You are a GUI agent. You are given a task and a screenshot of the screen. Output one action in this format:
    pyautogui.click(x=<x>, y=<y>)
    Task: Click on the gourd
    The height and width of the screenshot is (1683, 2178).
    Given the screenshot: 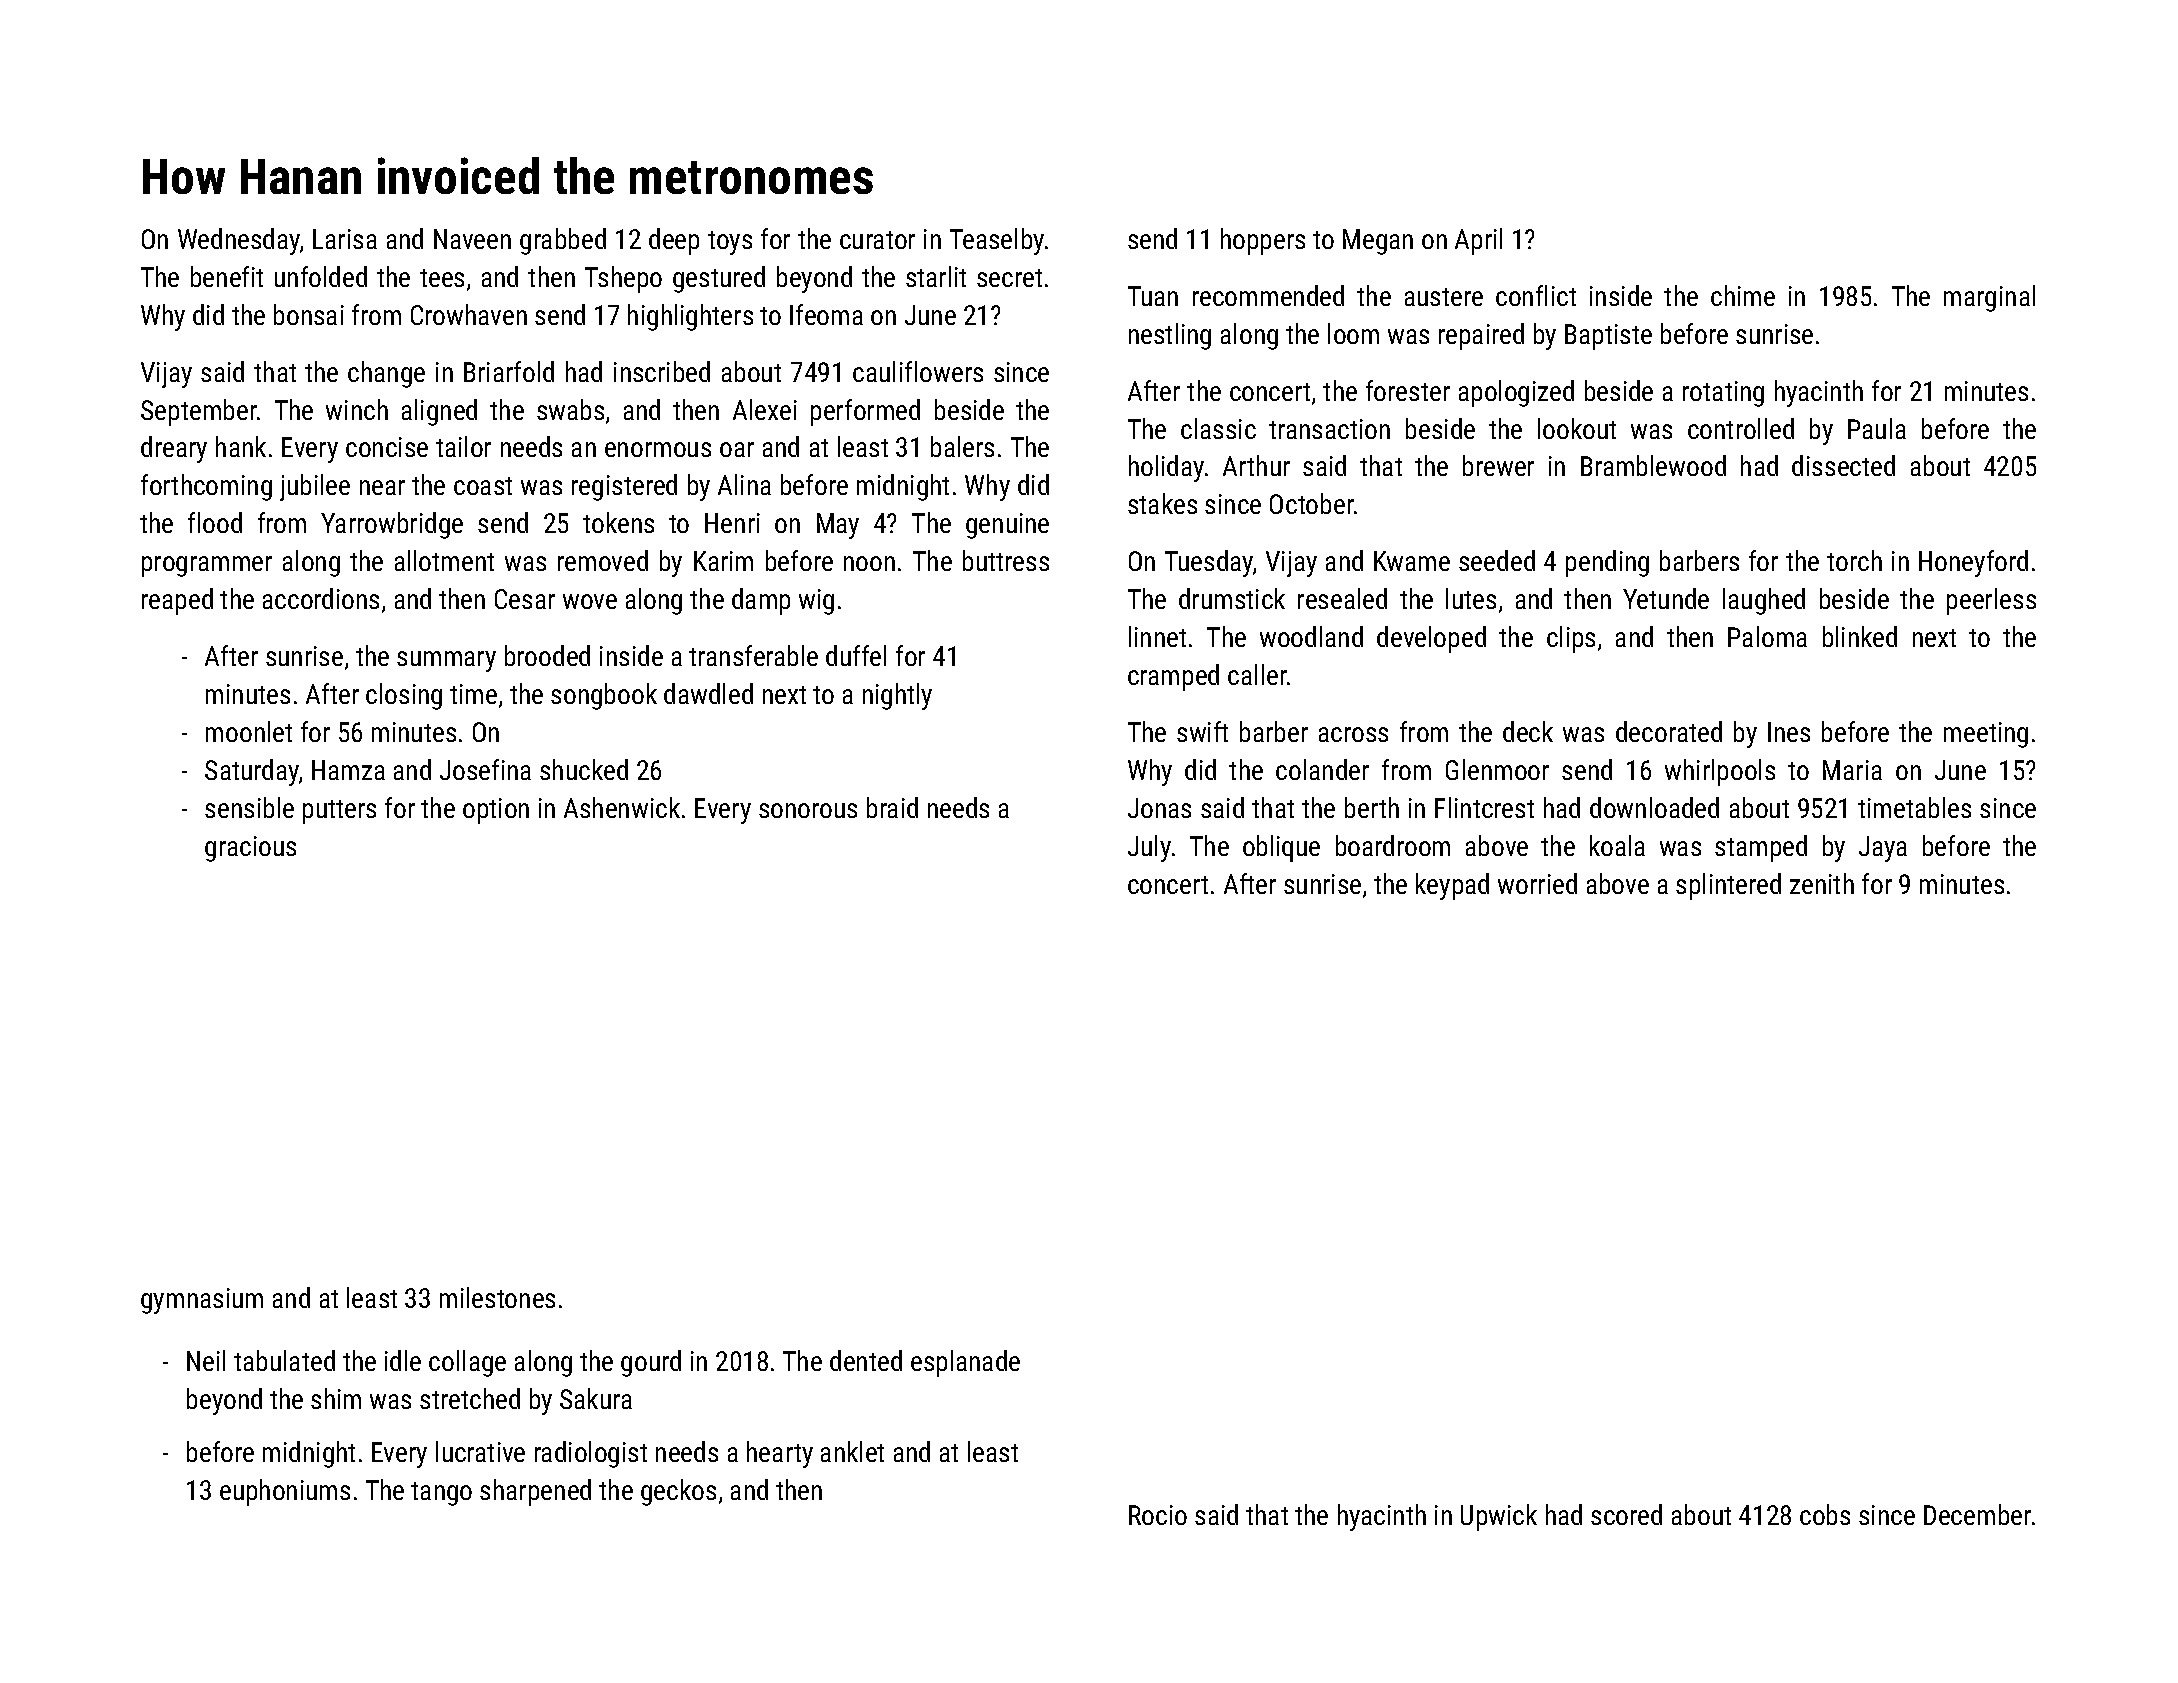 What is the action you would take?
    pyautogui.click(x=651, y=1363)
